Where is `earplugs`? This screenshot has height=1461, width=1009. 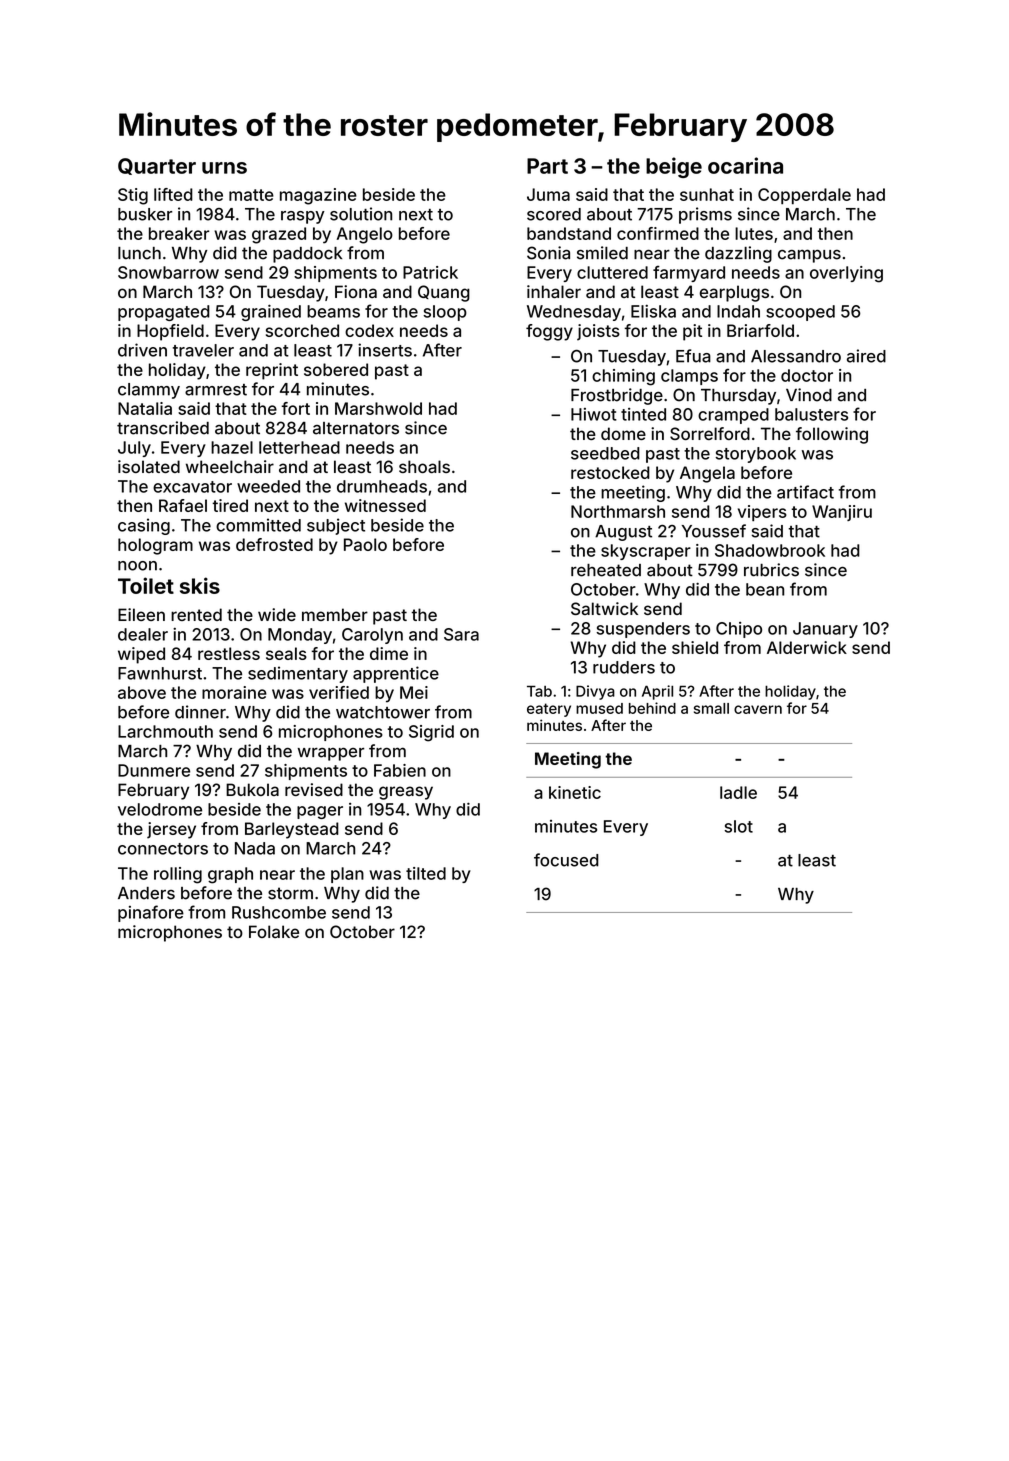
earplugs is located at coordinates (734, 293).
